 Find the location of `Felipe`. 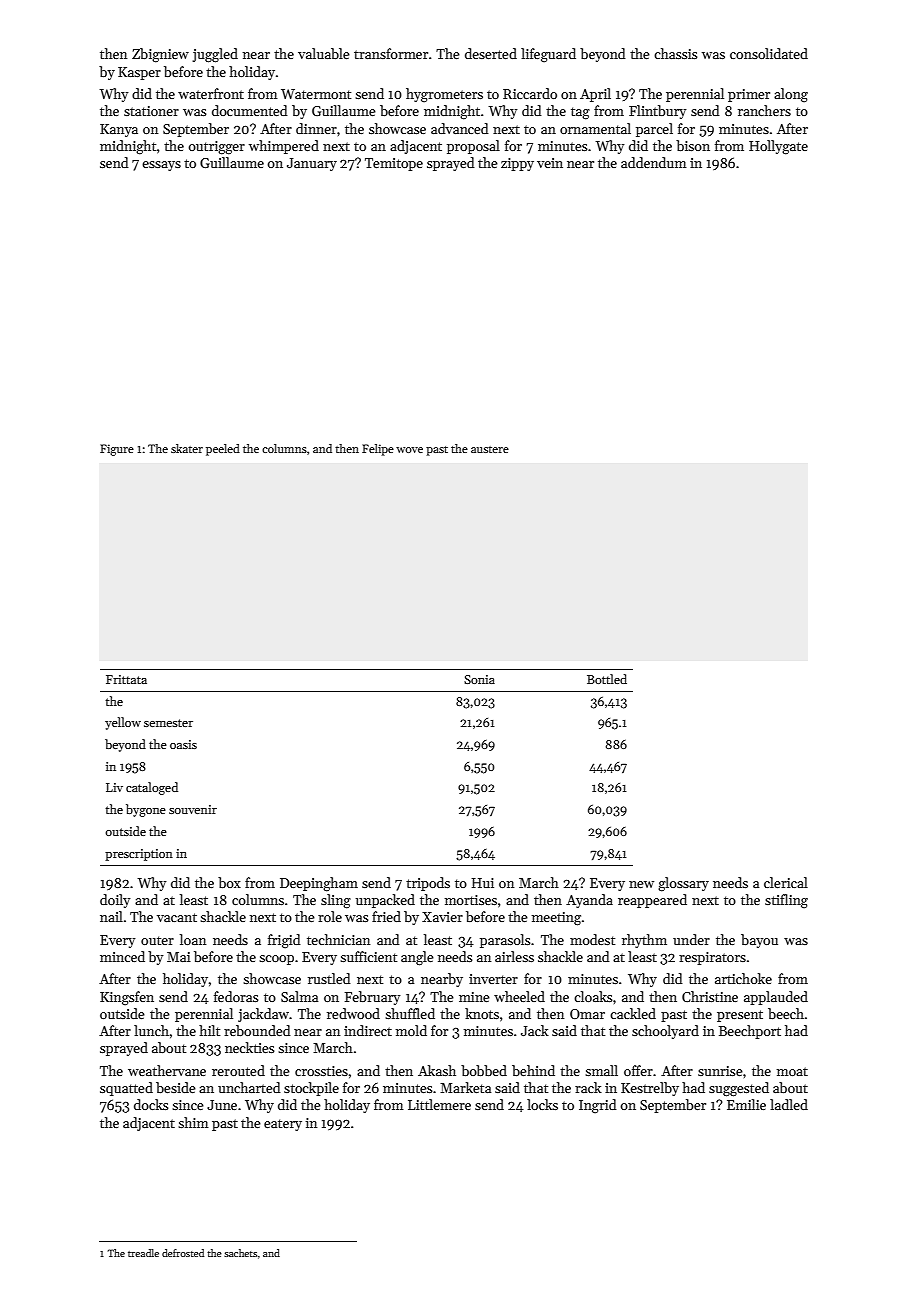

Felipe is located at coordinates (378, 450).
